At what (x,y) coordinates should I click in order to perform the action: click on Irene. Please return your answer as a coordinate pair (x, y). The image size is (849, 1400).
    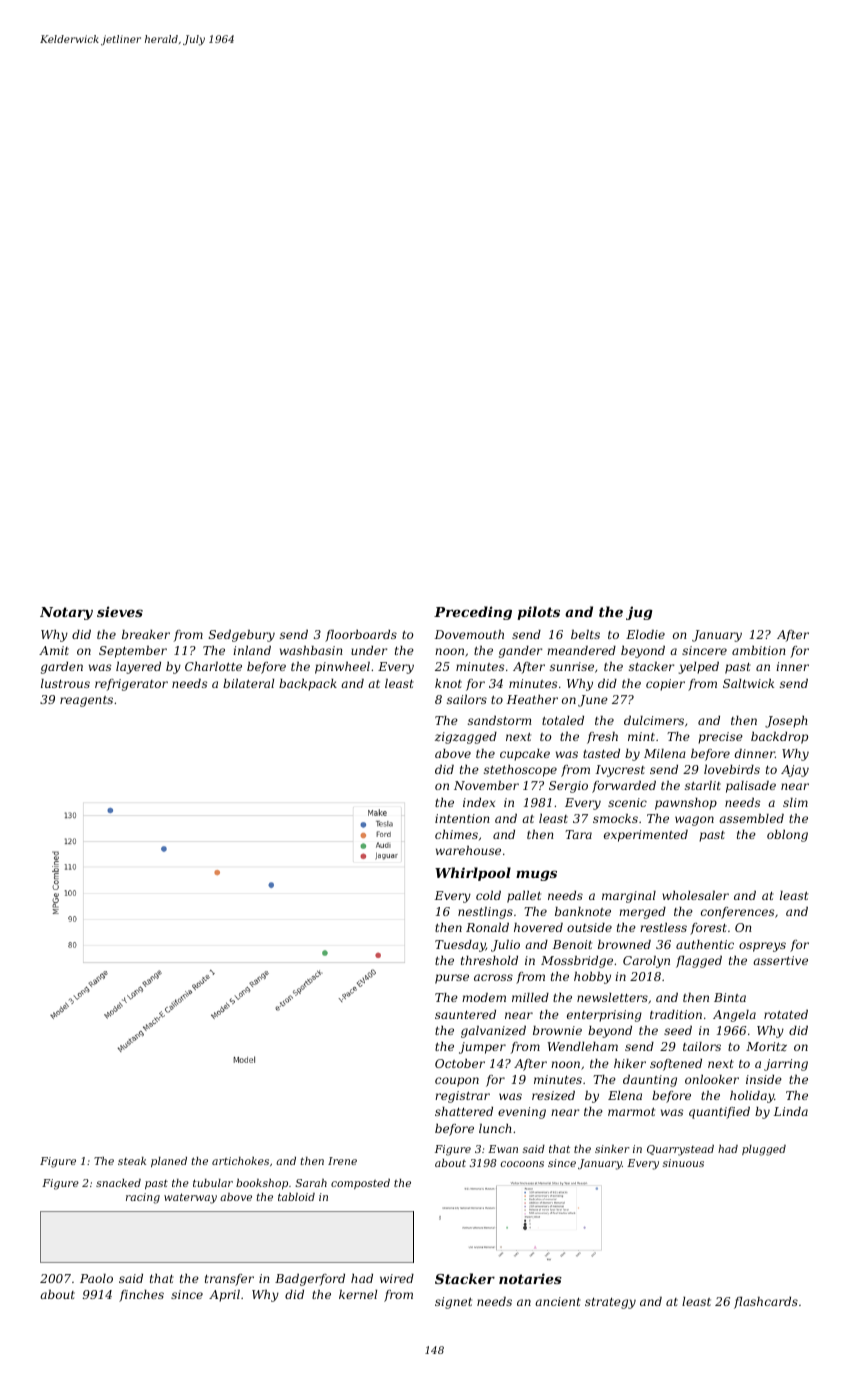
    Looking at the image, I should click on (342, 1161).
